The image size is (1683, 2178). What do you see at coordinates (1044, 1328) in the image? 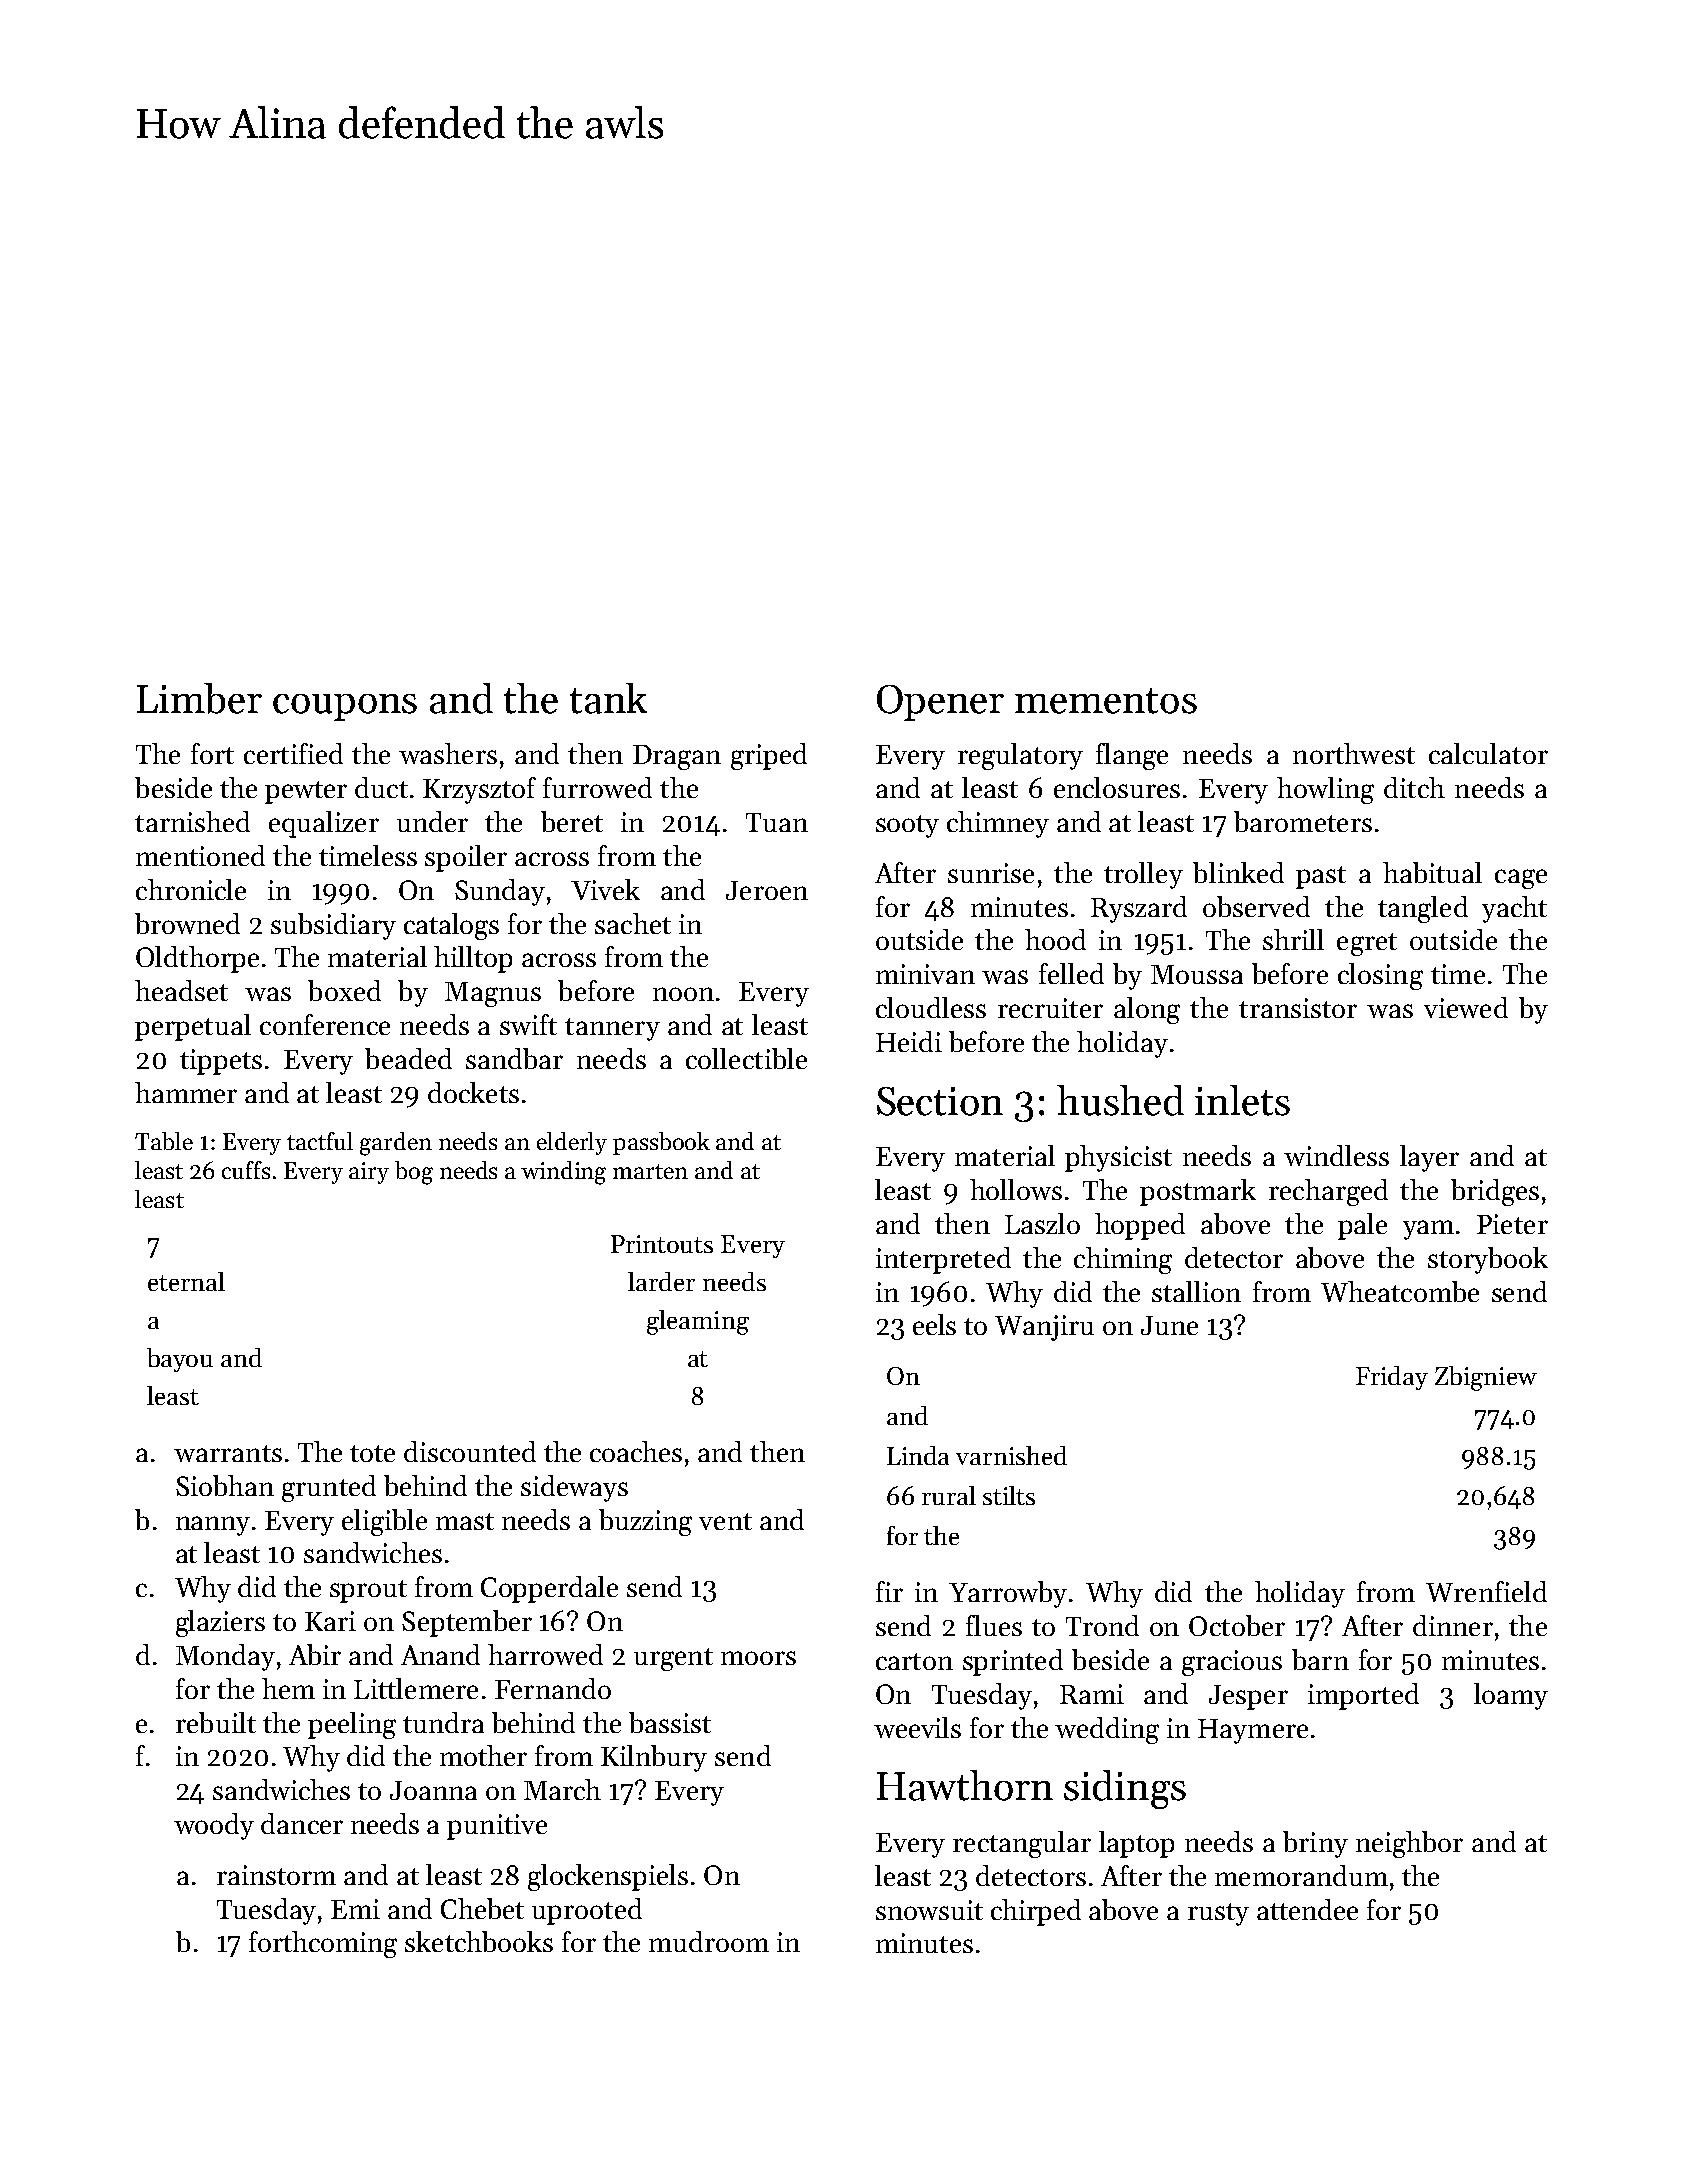
I see `Wanjiru` at bounding box center [1044, 1328].
